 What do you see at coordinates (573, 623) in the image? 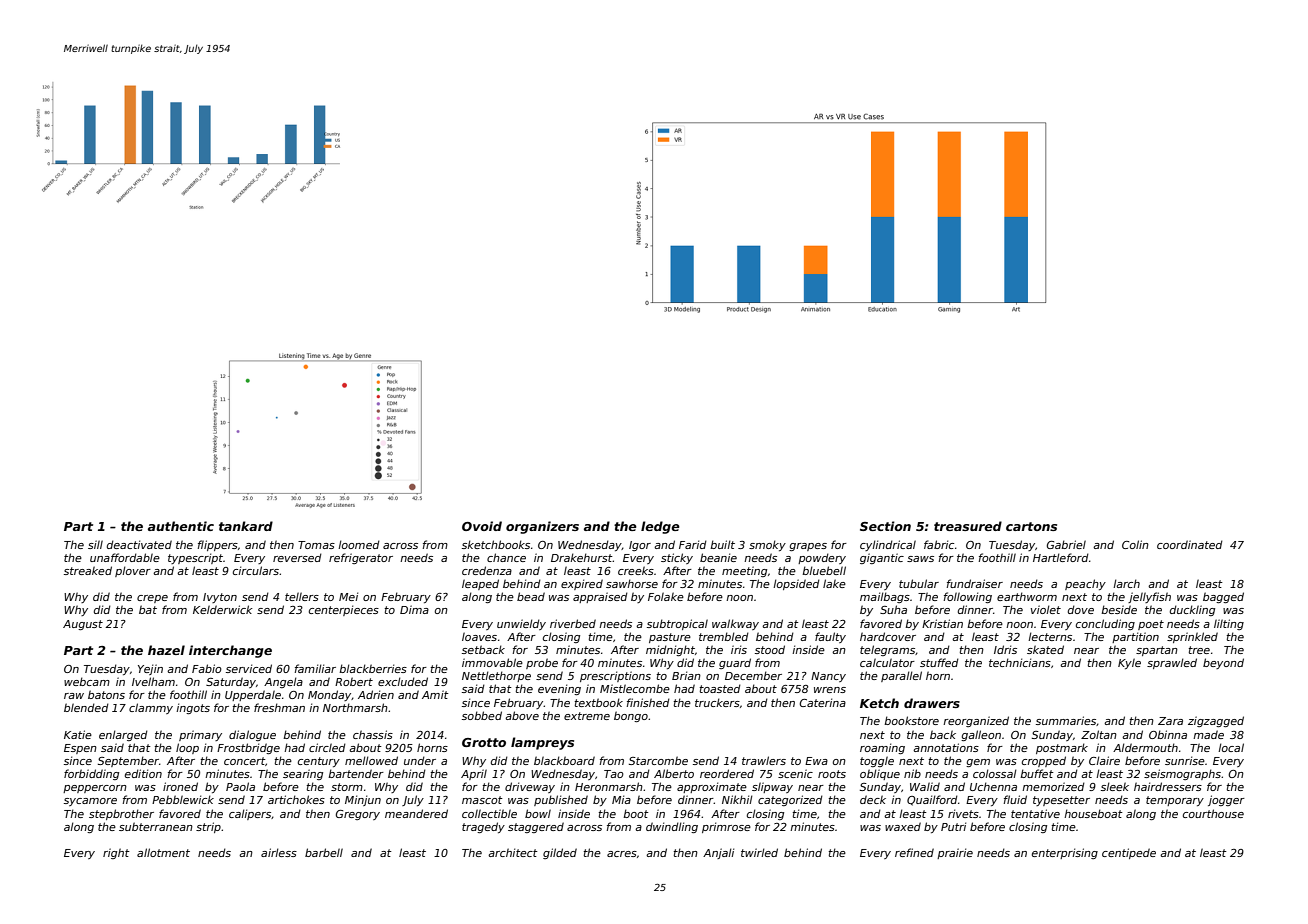
I see `riverbed` at bounding box center [573, 623].
